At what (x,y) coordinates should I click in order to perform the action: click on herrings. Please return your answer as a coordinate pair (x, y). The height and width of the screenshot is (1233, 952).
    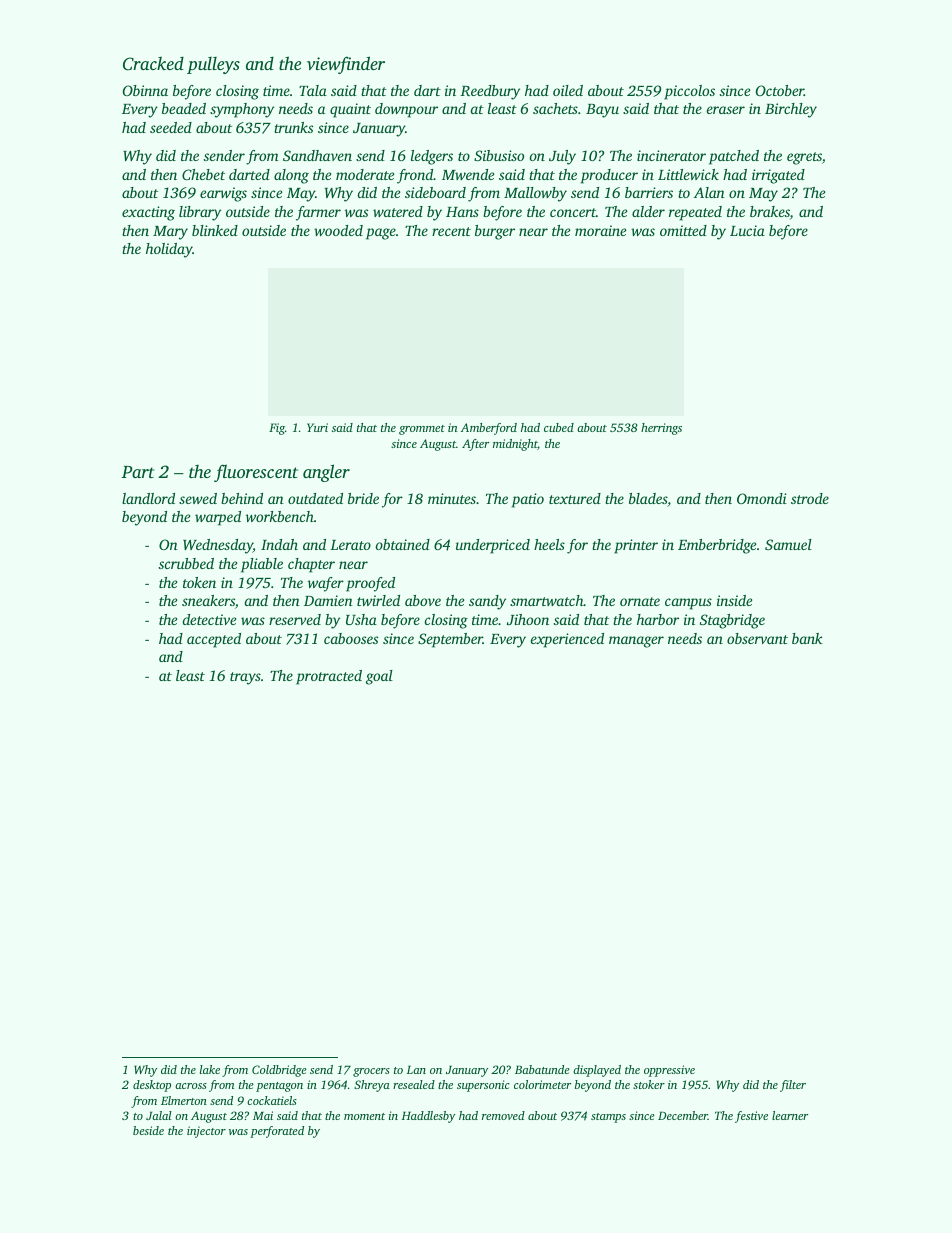
    Looking at the image, I should click on (661, 429).
